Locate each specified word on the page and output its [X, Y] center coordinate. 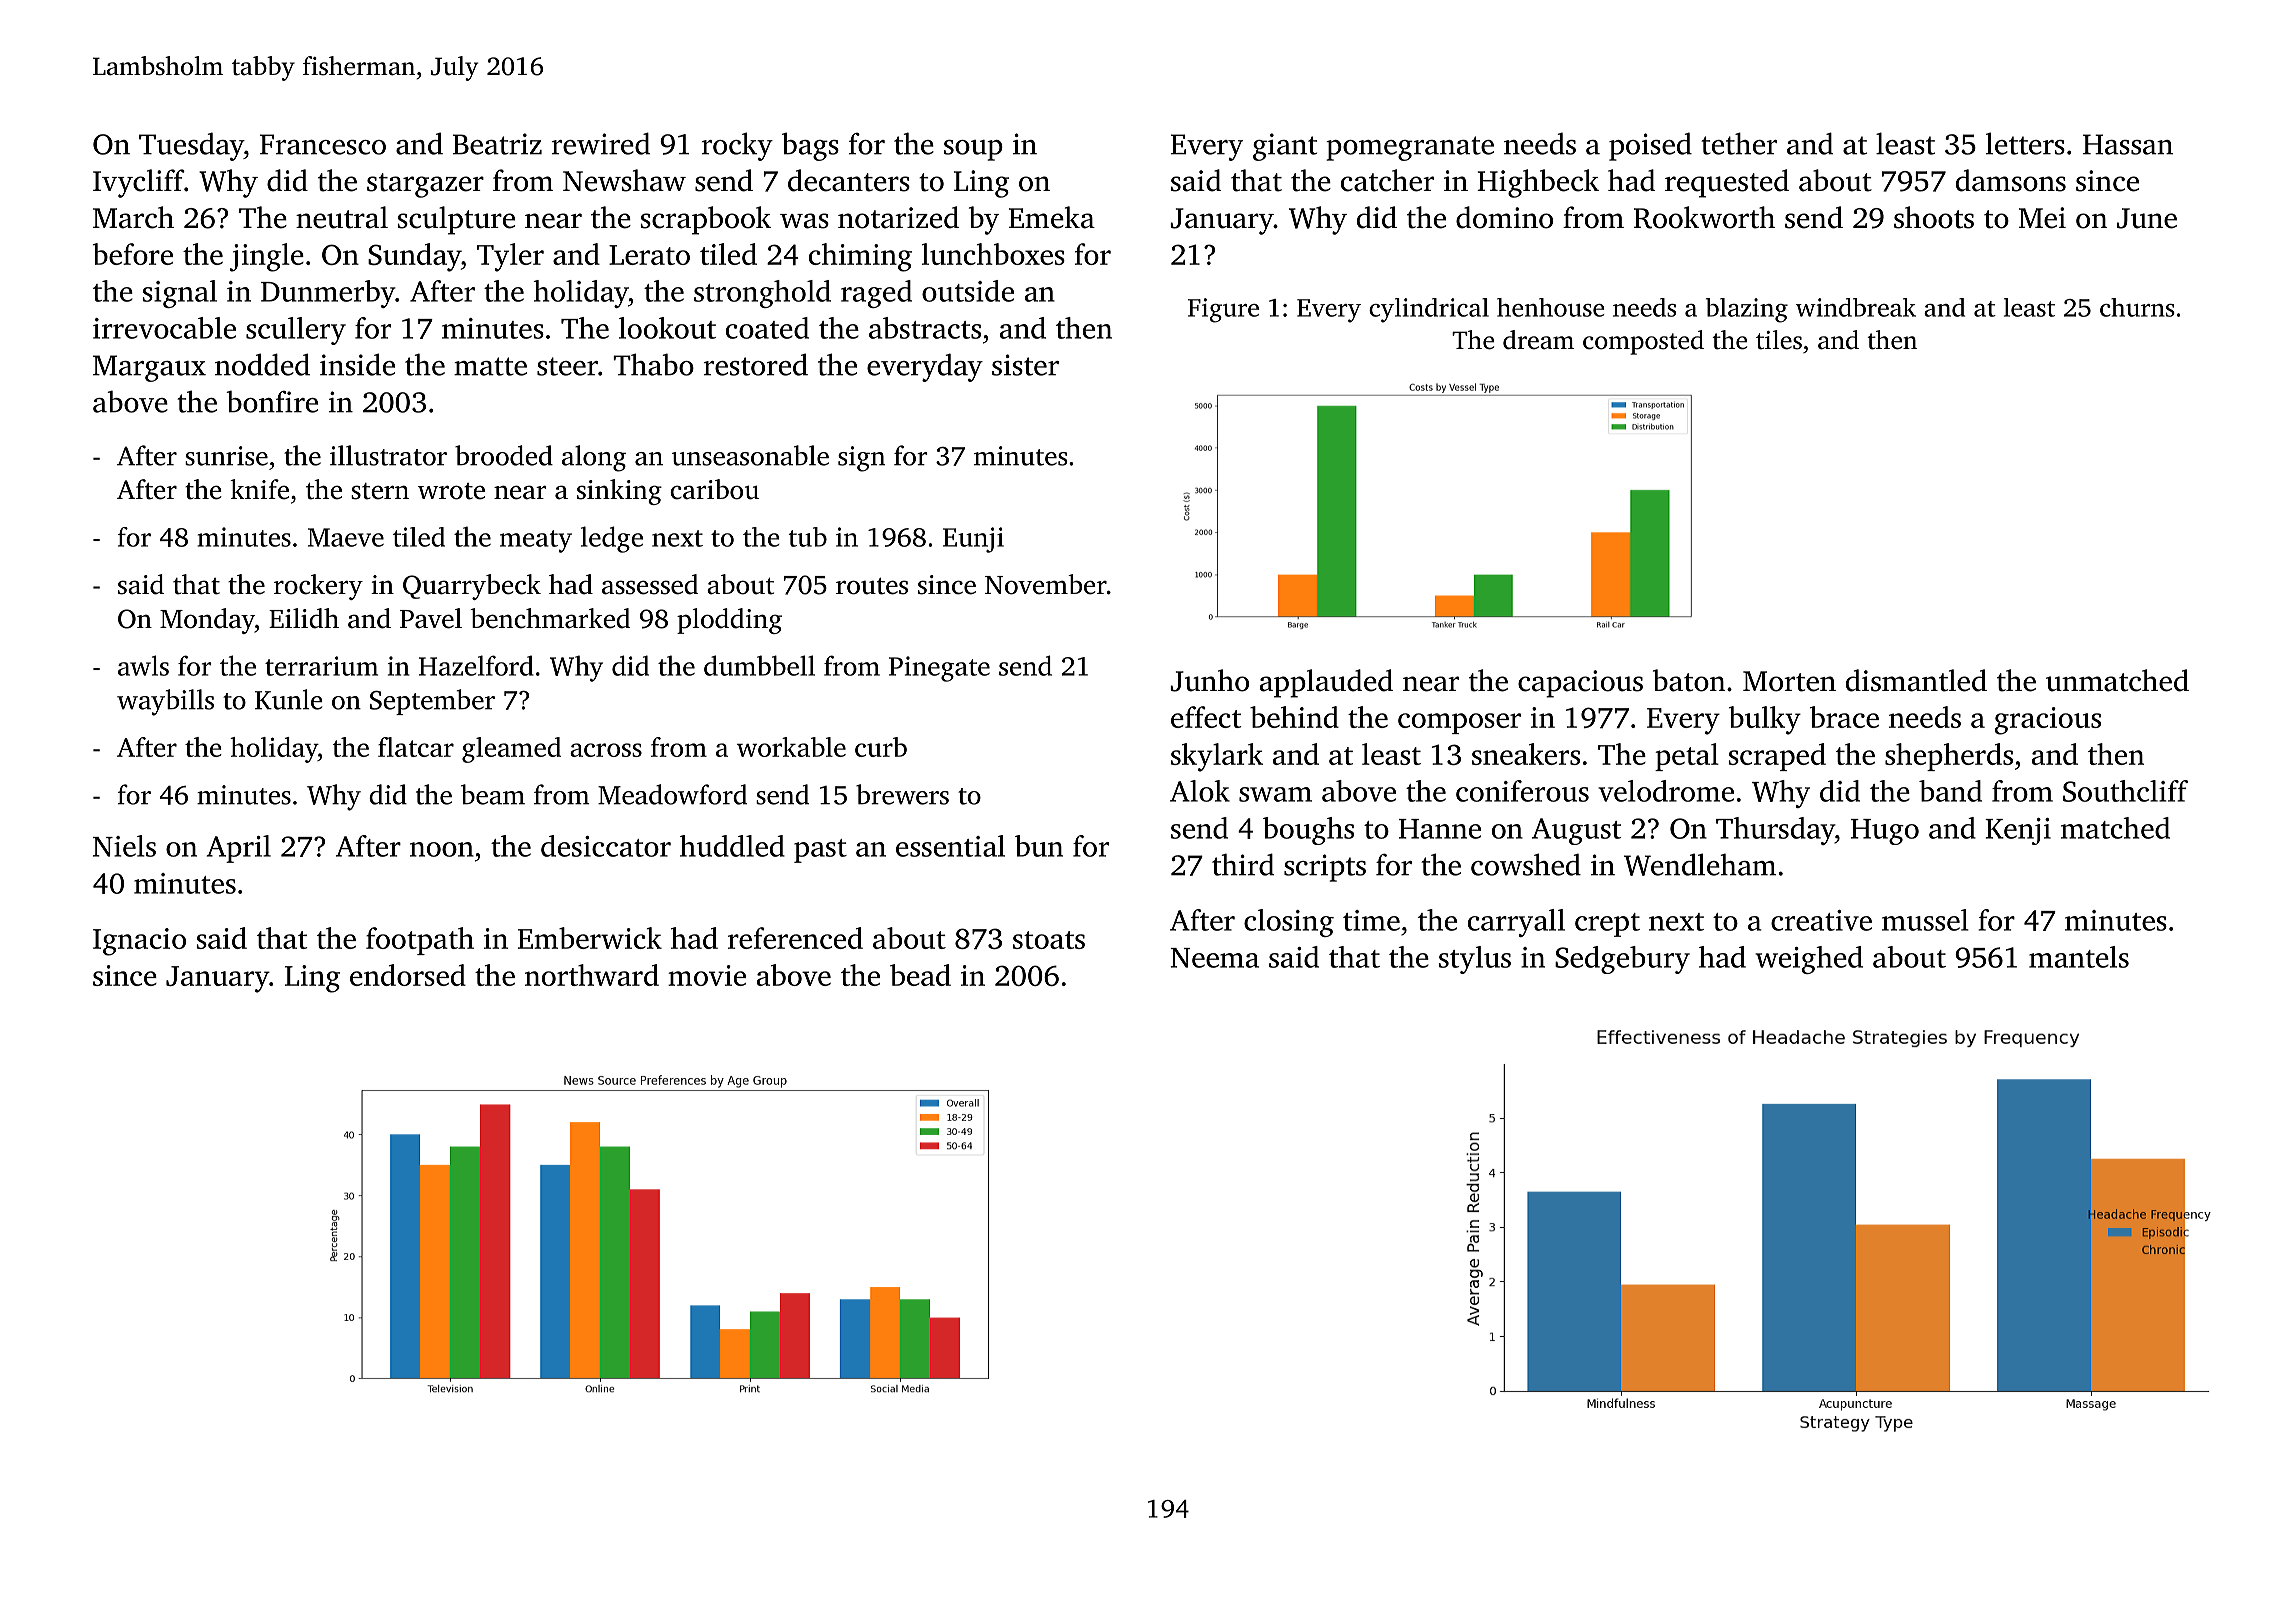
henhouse [1551, 307]
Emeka [1052, 217]
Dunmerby [328, 294]
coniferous [1522, 791]
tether [1739, 143]
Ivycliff [138, 183]
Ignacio [139, 942]
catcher [1387, 180]
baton [1689, 680]
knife [259, 489]
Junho [1209, 680]
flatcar [416, 747]
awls [143, 665]
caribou [714, 489]
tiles [1779, 340]
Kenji [2018, 831]
